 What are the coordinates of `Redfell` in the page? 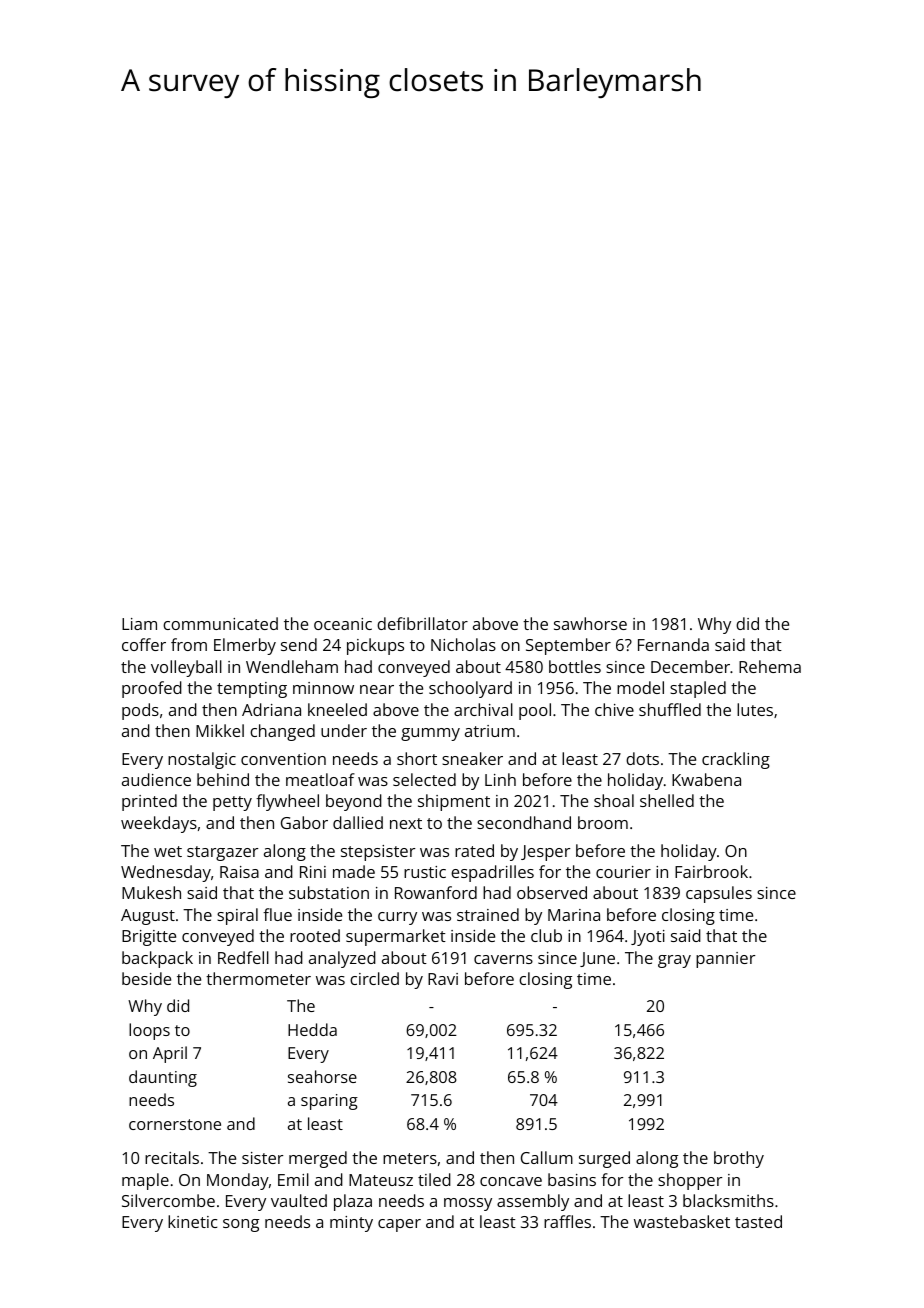 It's located at (243, 957).
